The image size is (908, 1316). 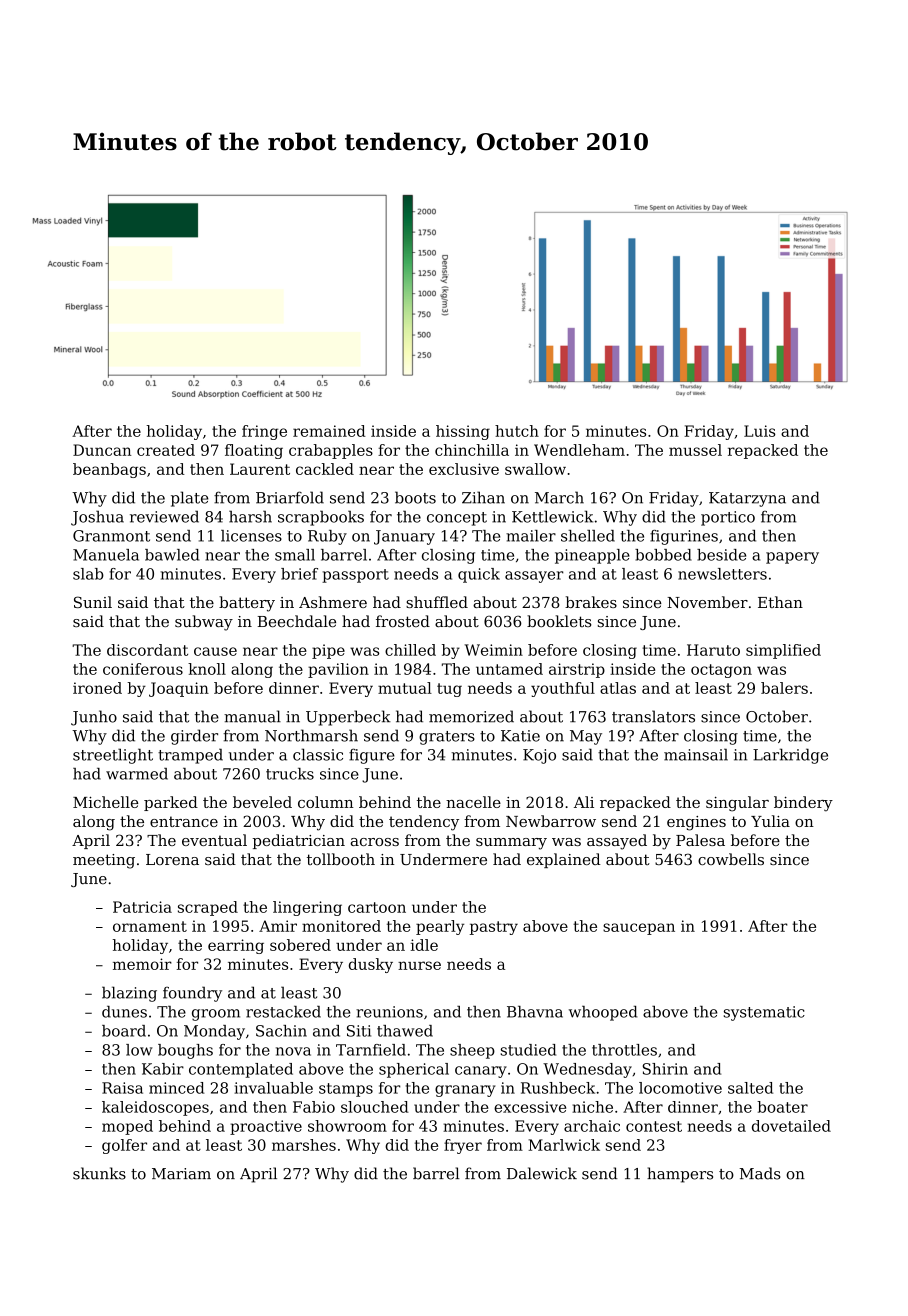 What do you see at coordinates (102, 450) in the screenshot?
I see `Duncan` at bounding box center [102, 450].
